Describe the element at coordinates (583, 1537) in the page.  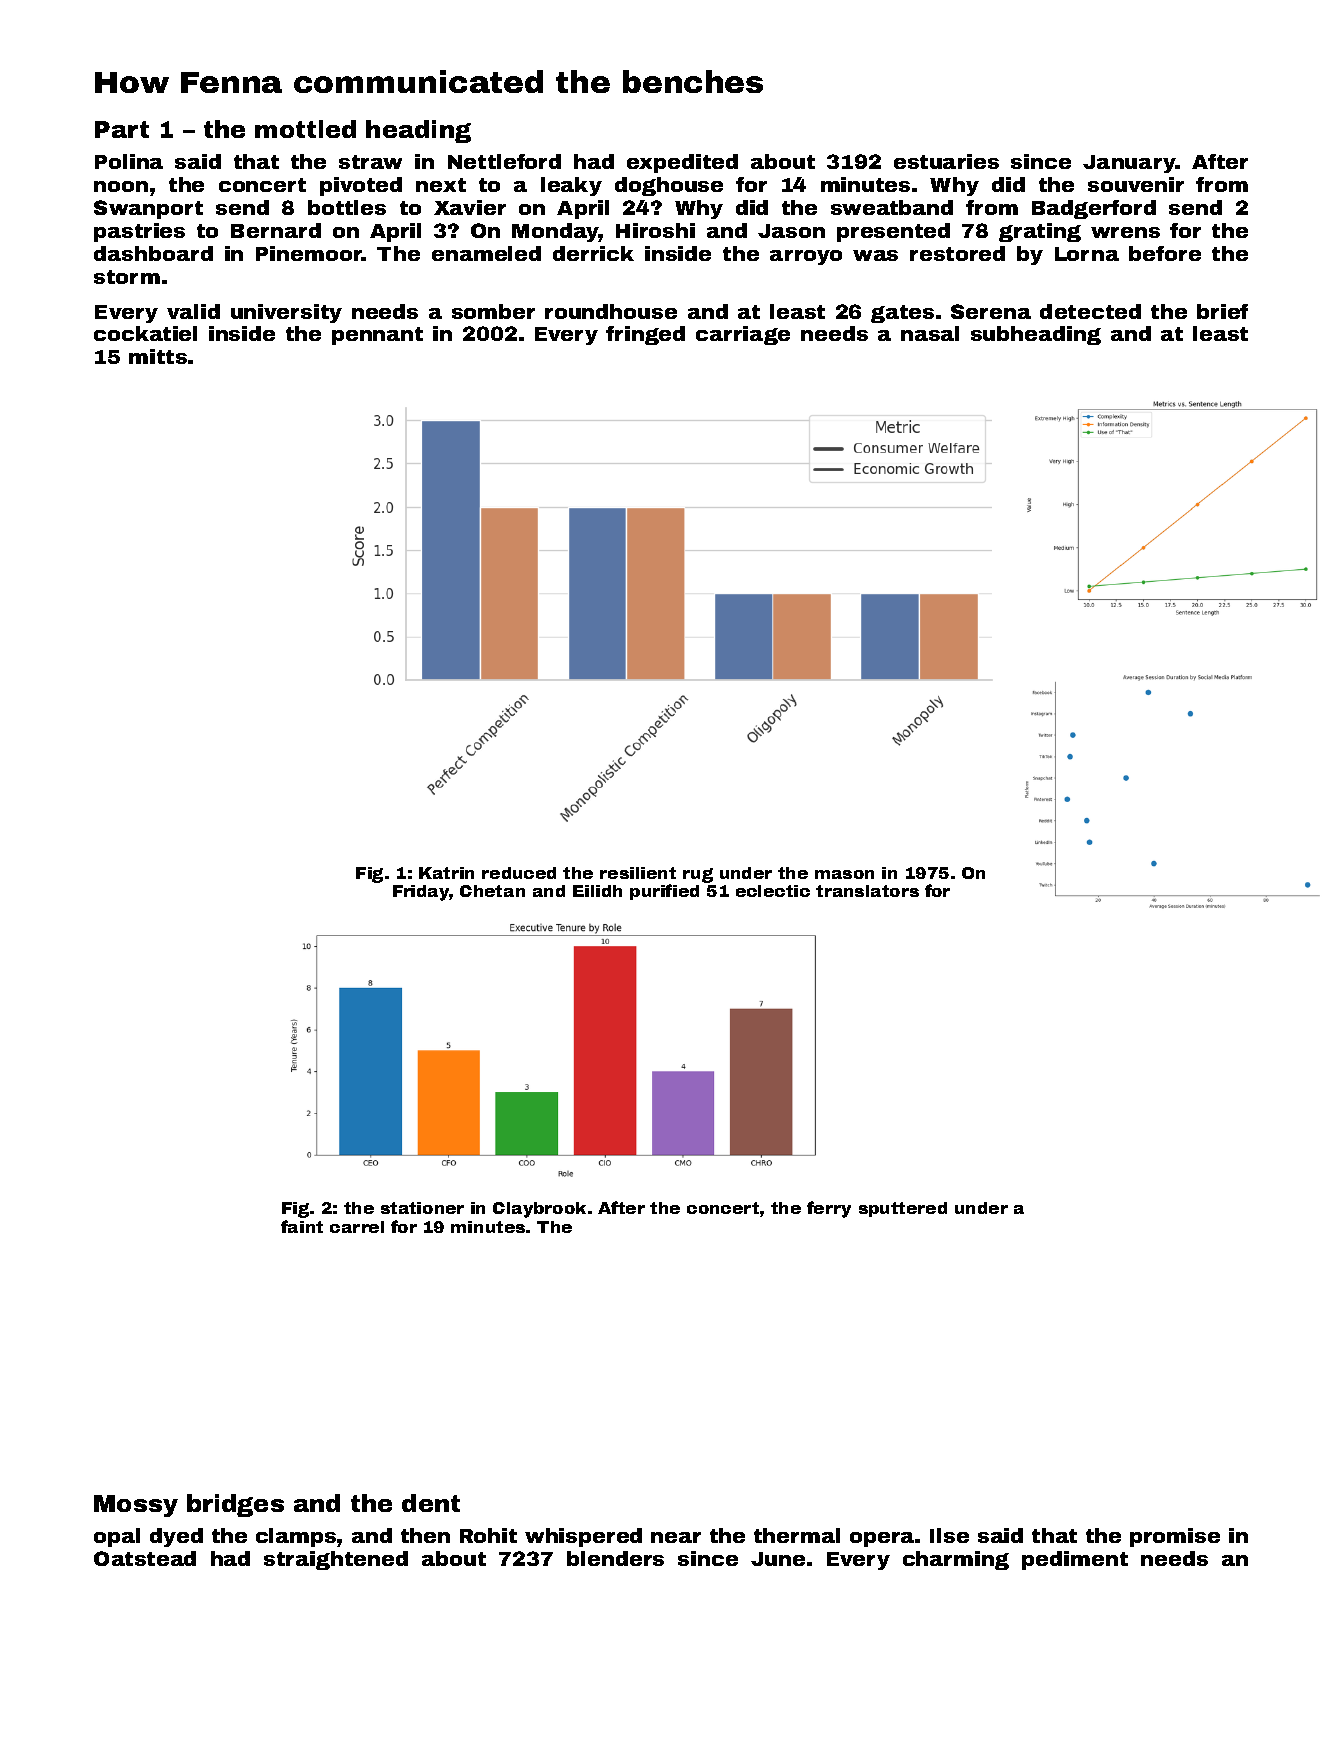
I see `whispered` at that location.
